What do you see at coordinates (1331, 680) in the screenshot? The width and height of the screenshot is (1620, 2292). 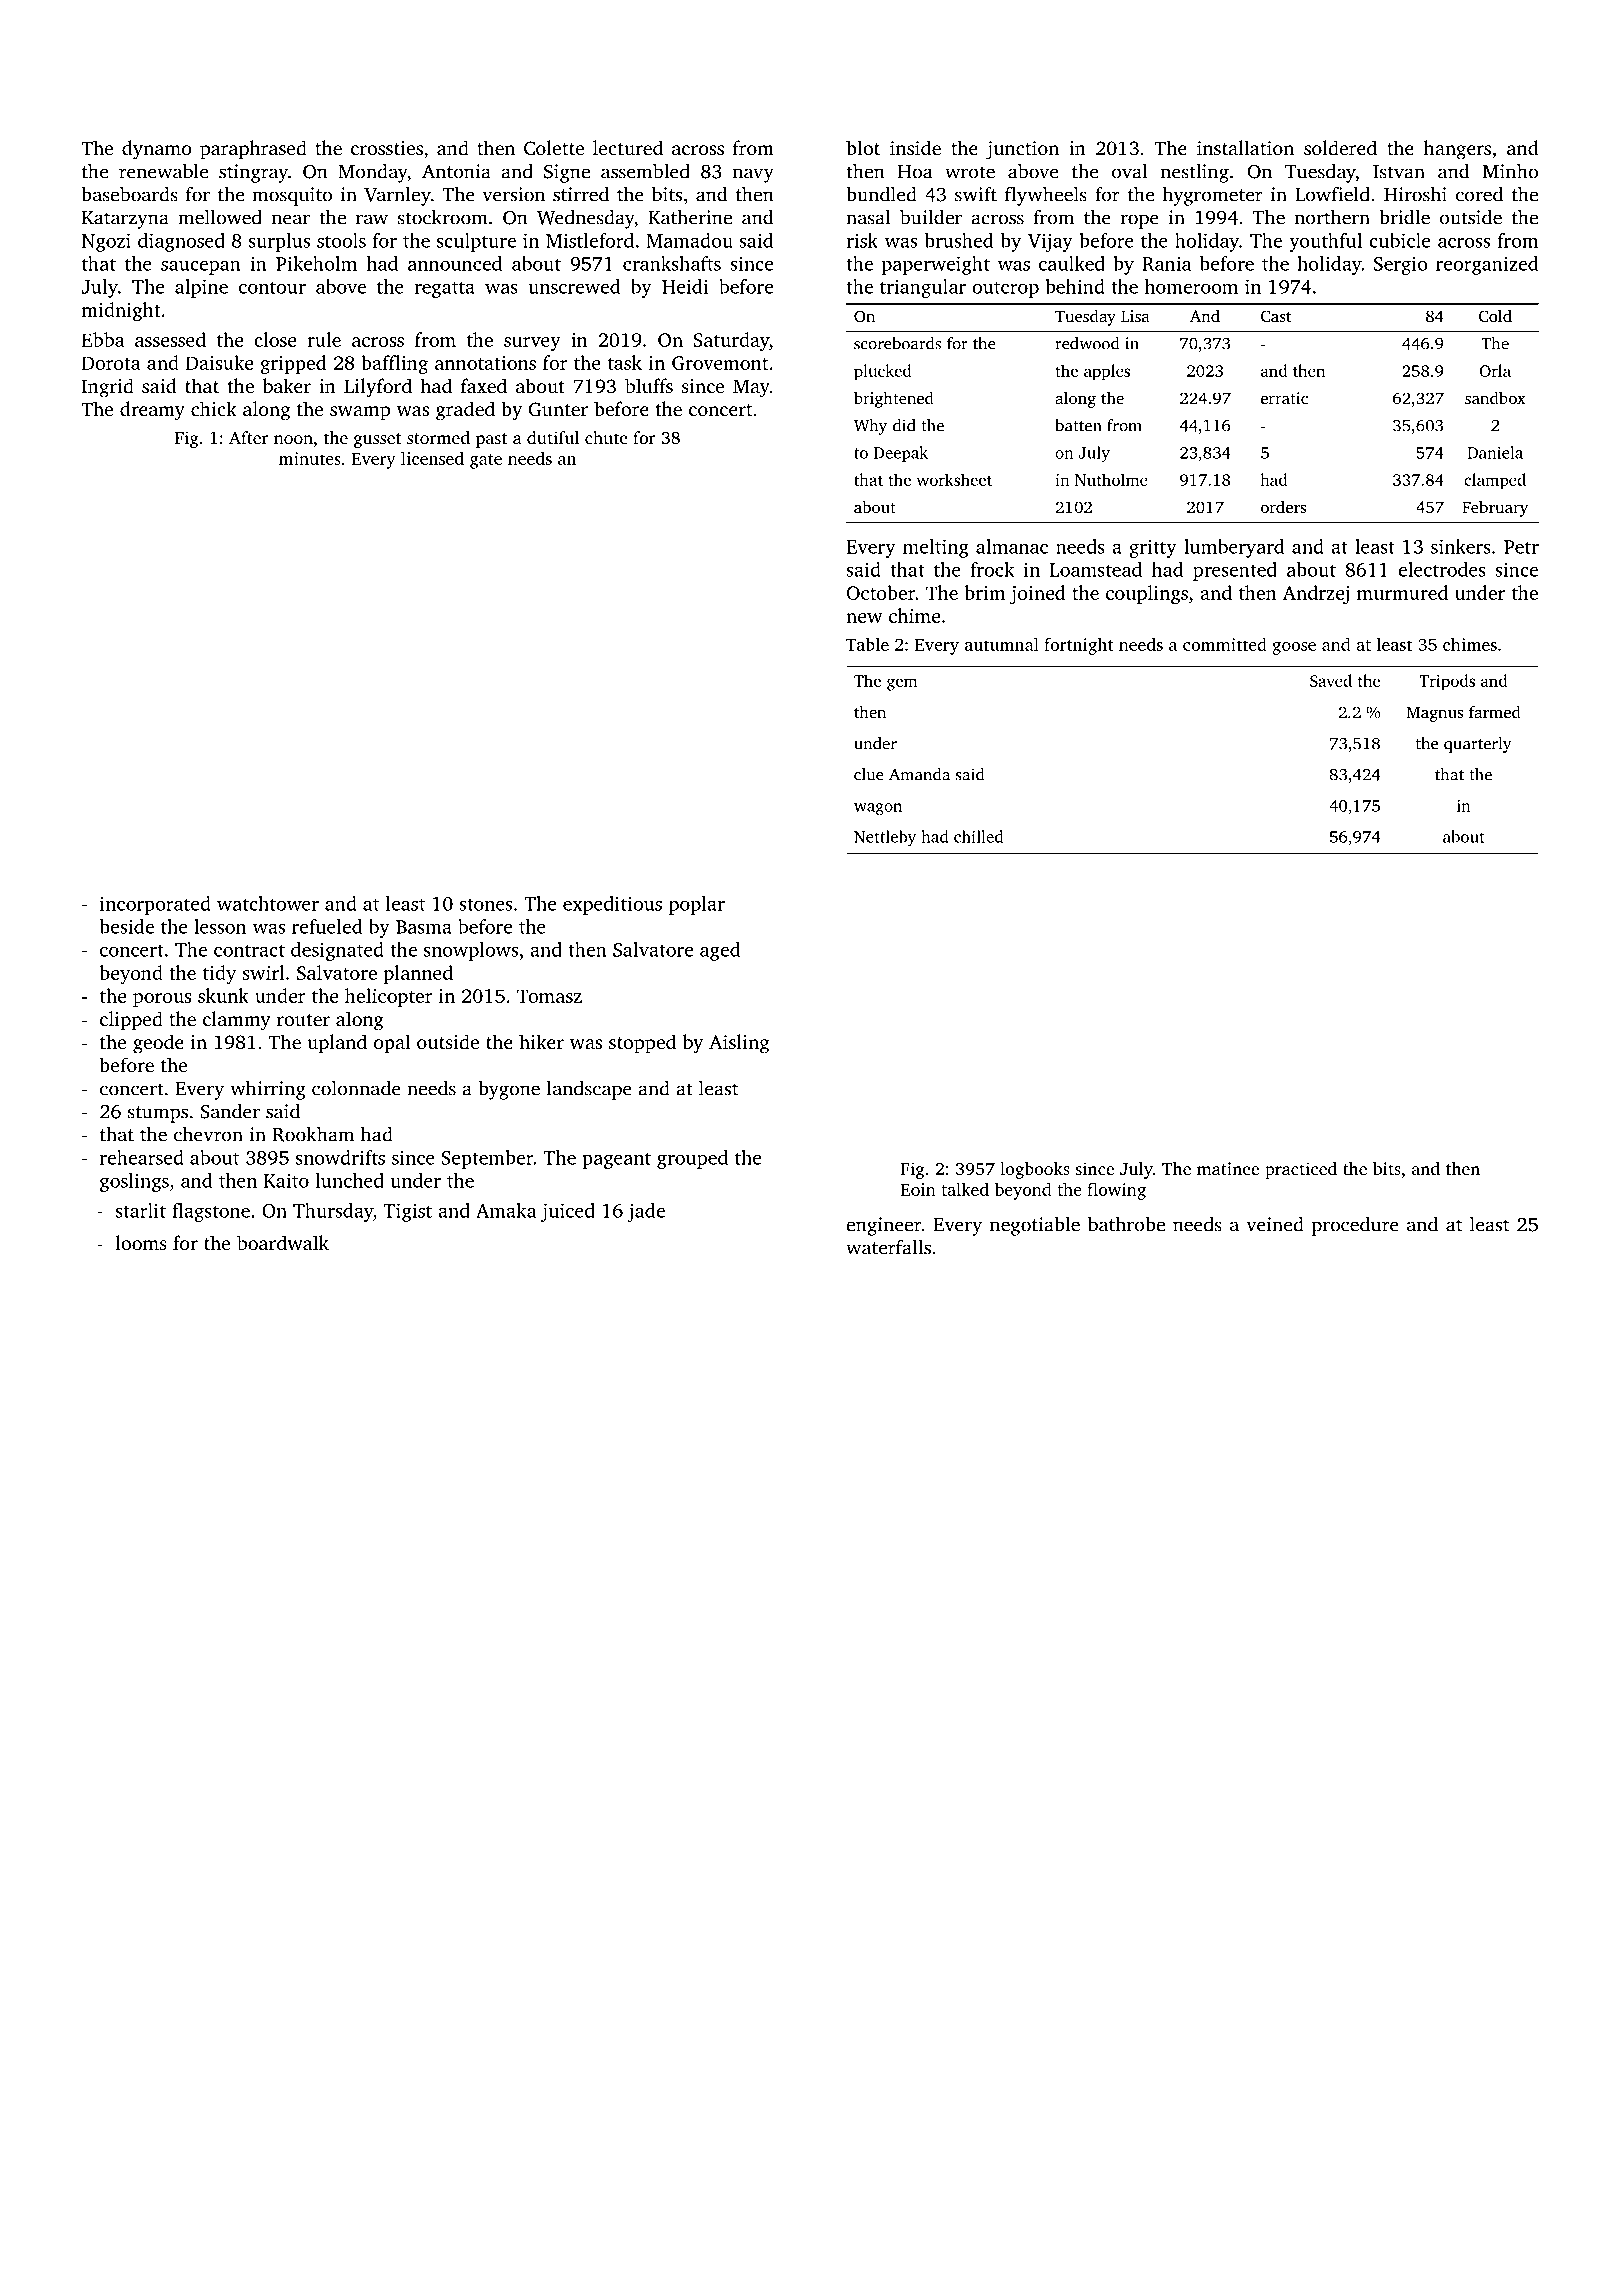 I see `Saved` at bounding box center [1331, 680].
